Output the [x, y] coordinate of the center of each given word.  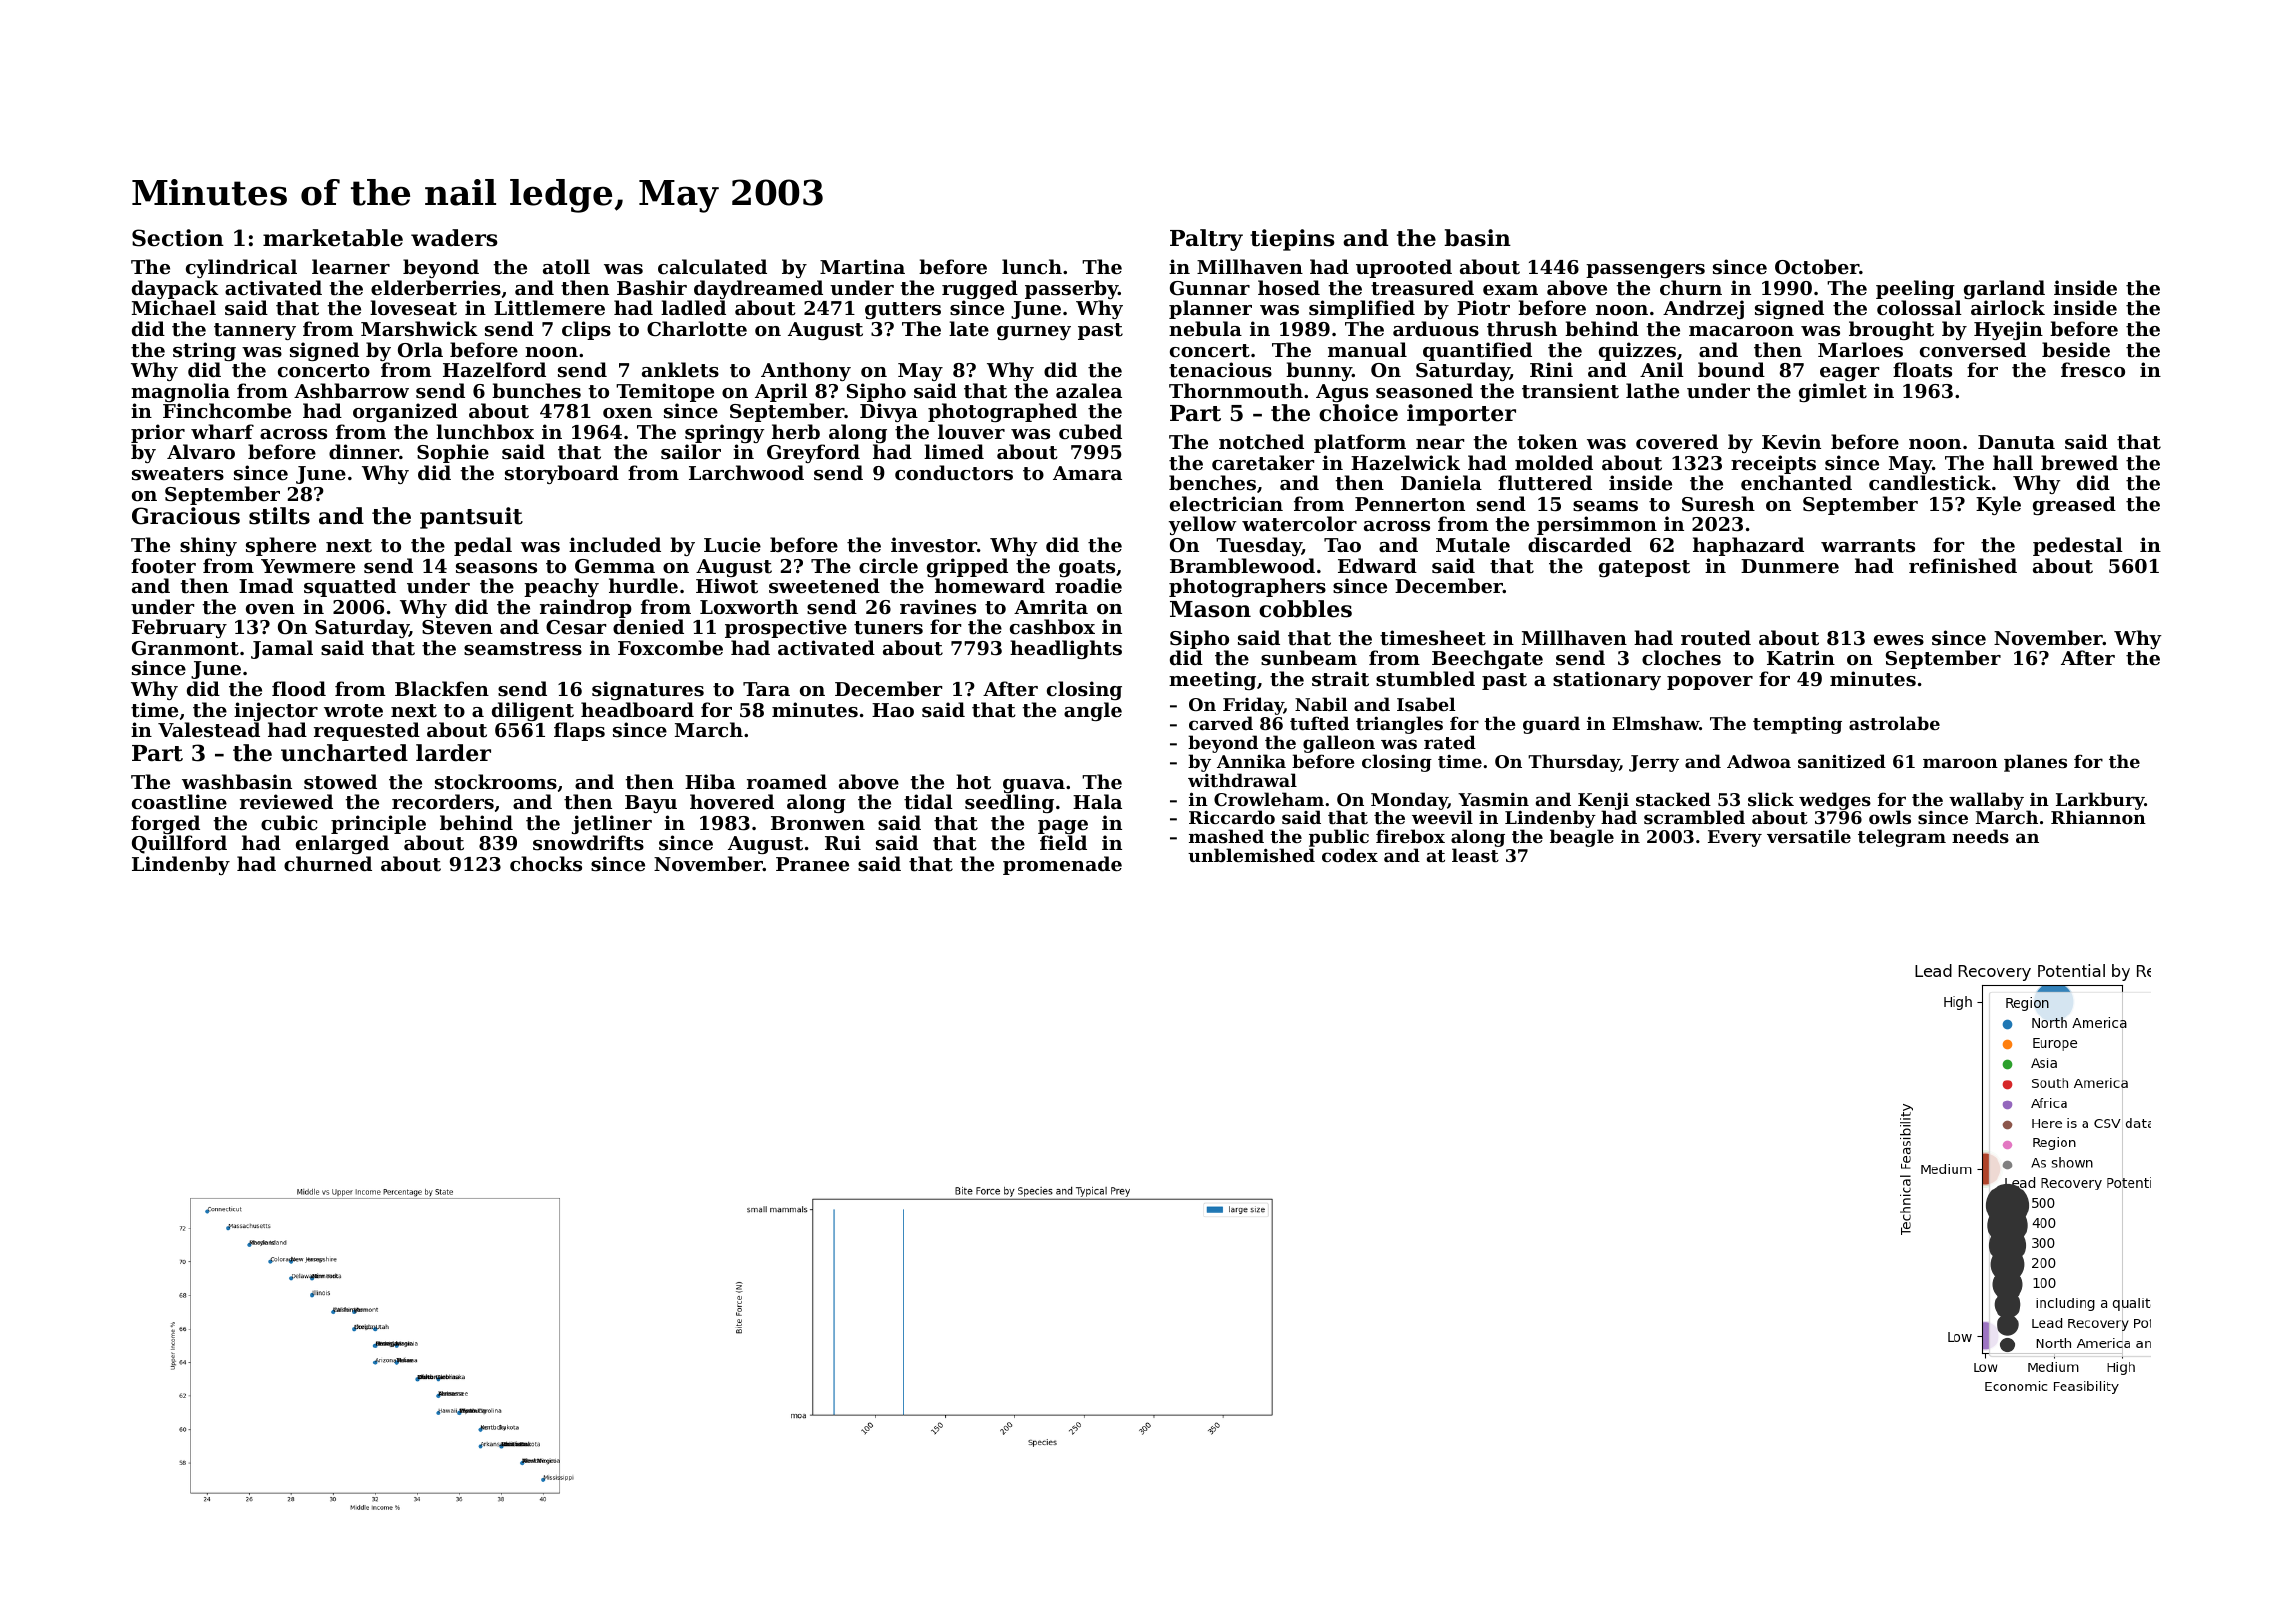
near [1440, 444]
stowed [340, 782]
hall [2013, 462]
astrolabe [1894, 723]
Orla [420, 349]
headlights [1066, 649]
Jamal [282, 649]
